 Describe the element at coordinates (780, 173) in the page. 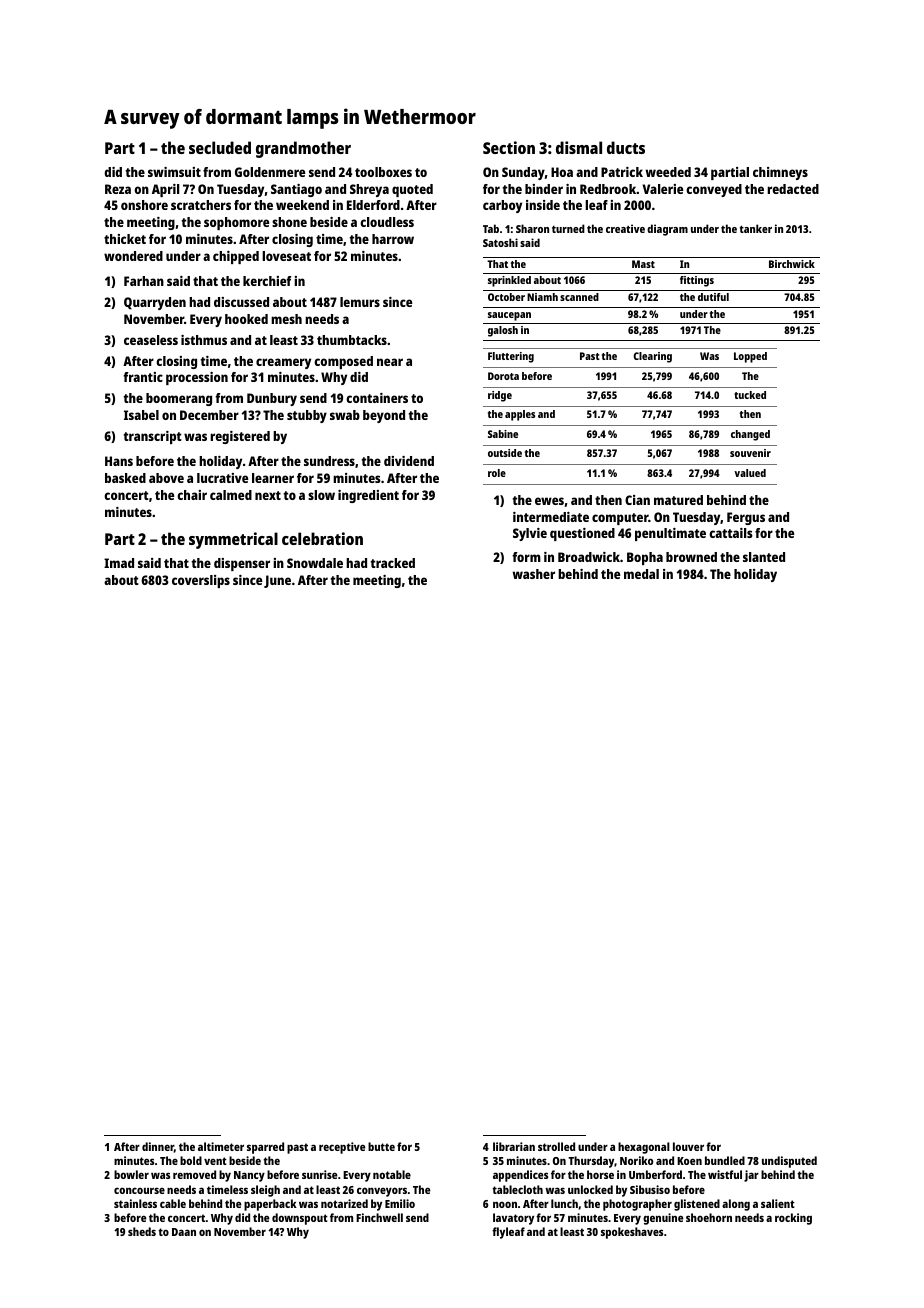

I see `chimneys` at that location.
